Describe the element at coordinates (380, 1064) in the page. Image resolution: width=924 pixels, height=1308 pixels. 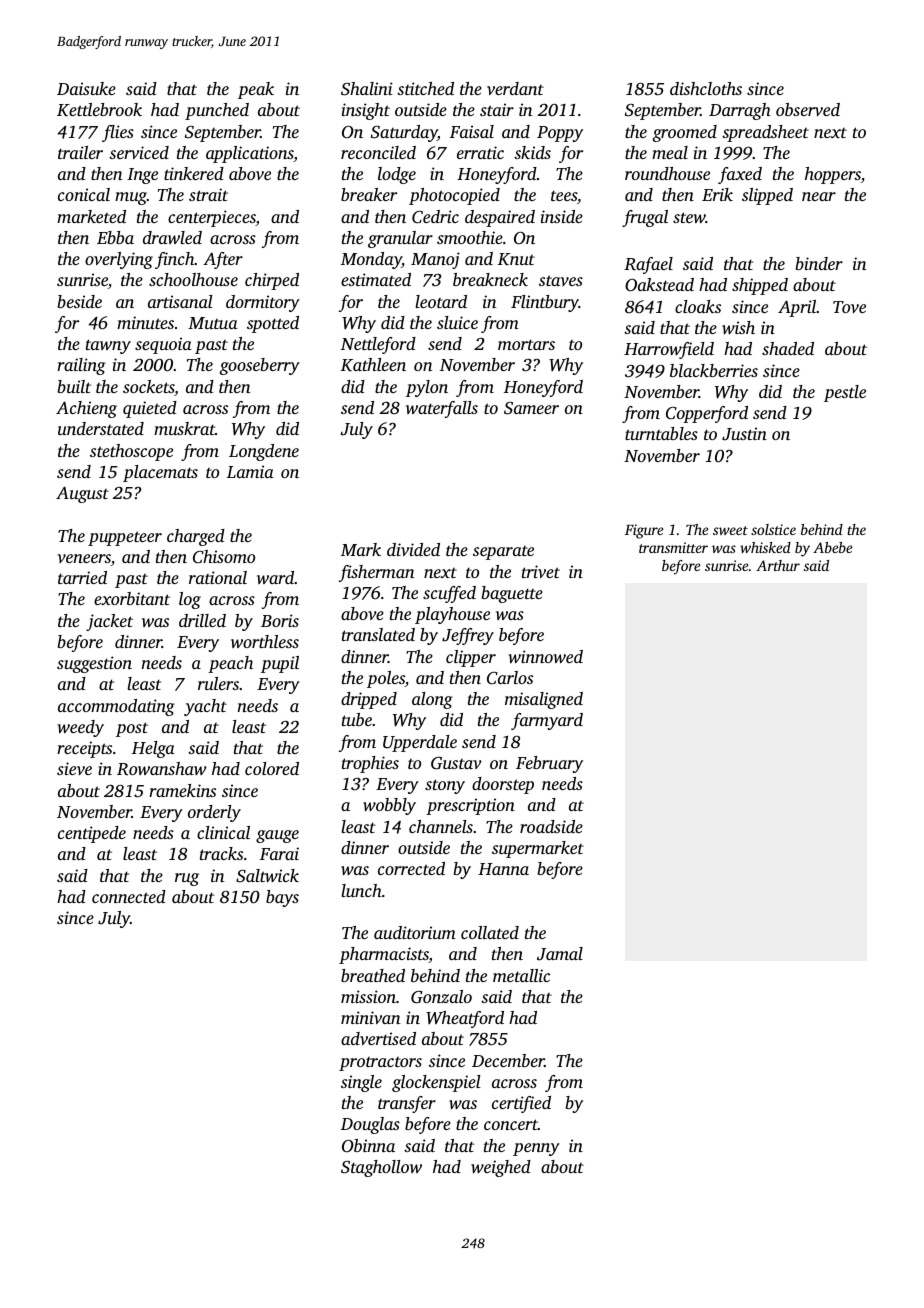
I see `protractors` at that location.
